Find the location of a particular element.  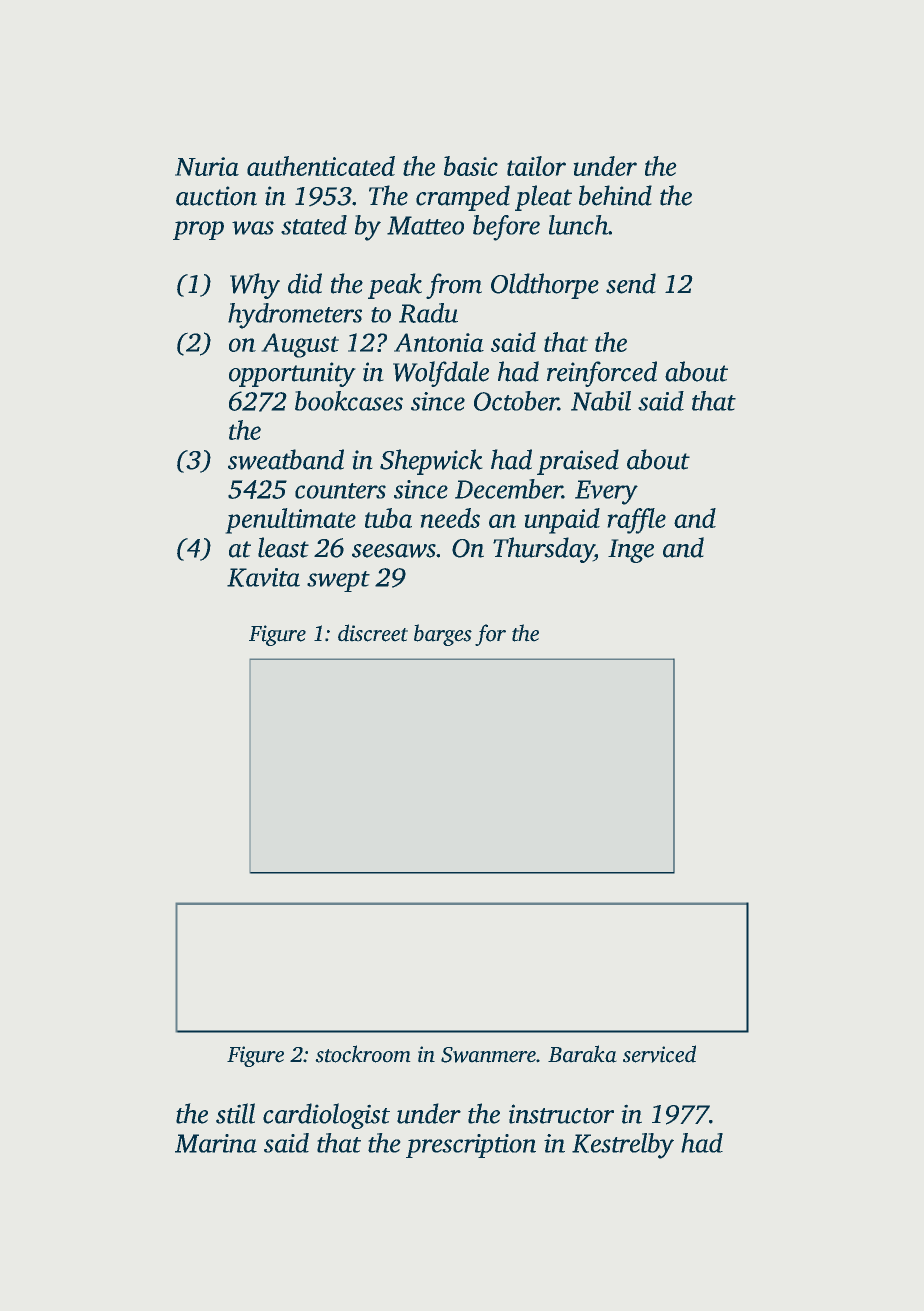

barges is located at coordinates (443, 635).
